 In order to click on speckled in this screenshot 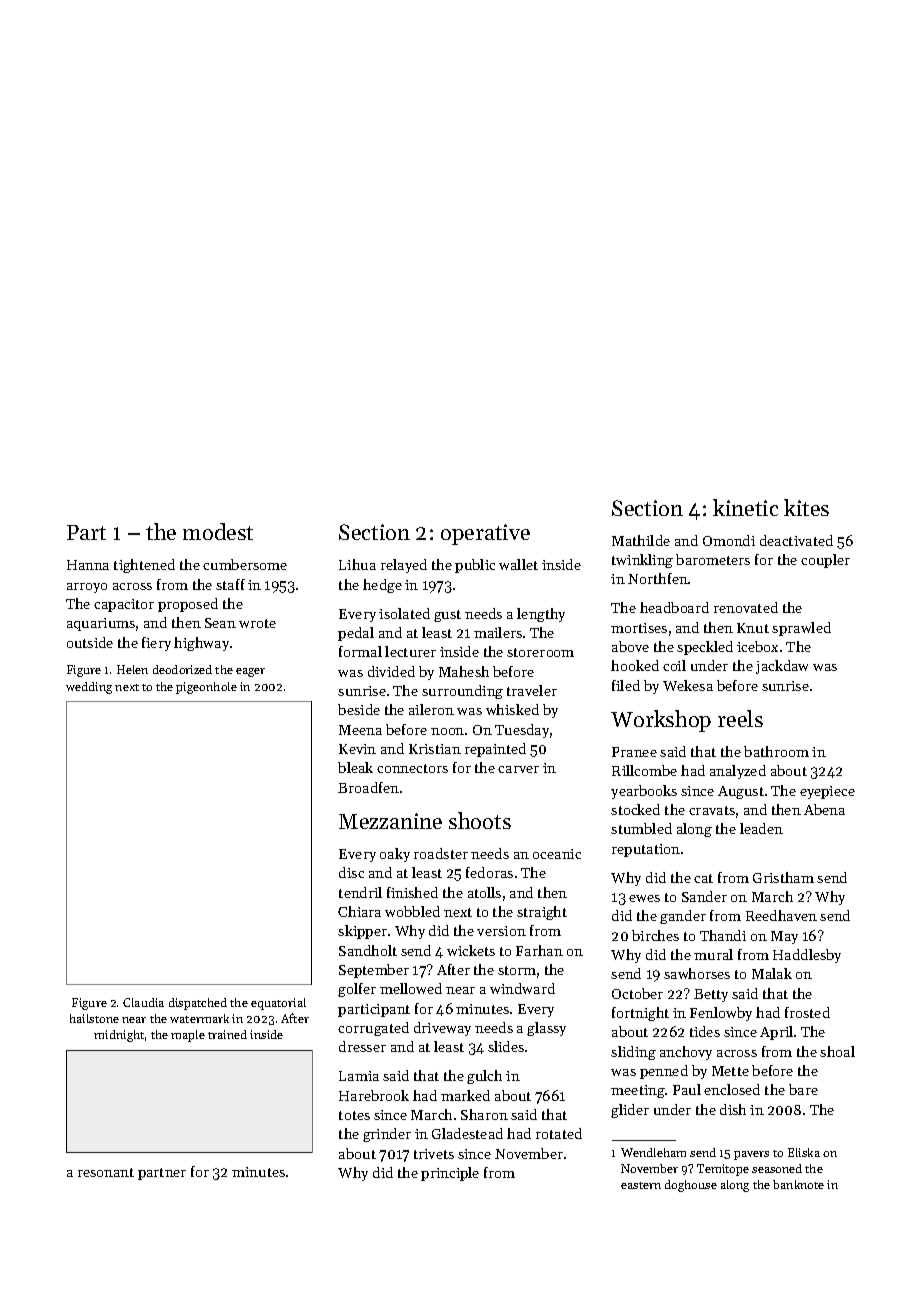, I will do `click(705, 648)`.
